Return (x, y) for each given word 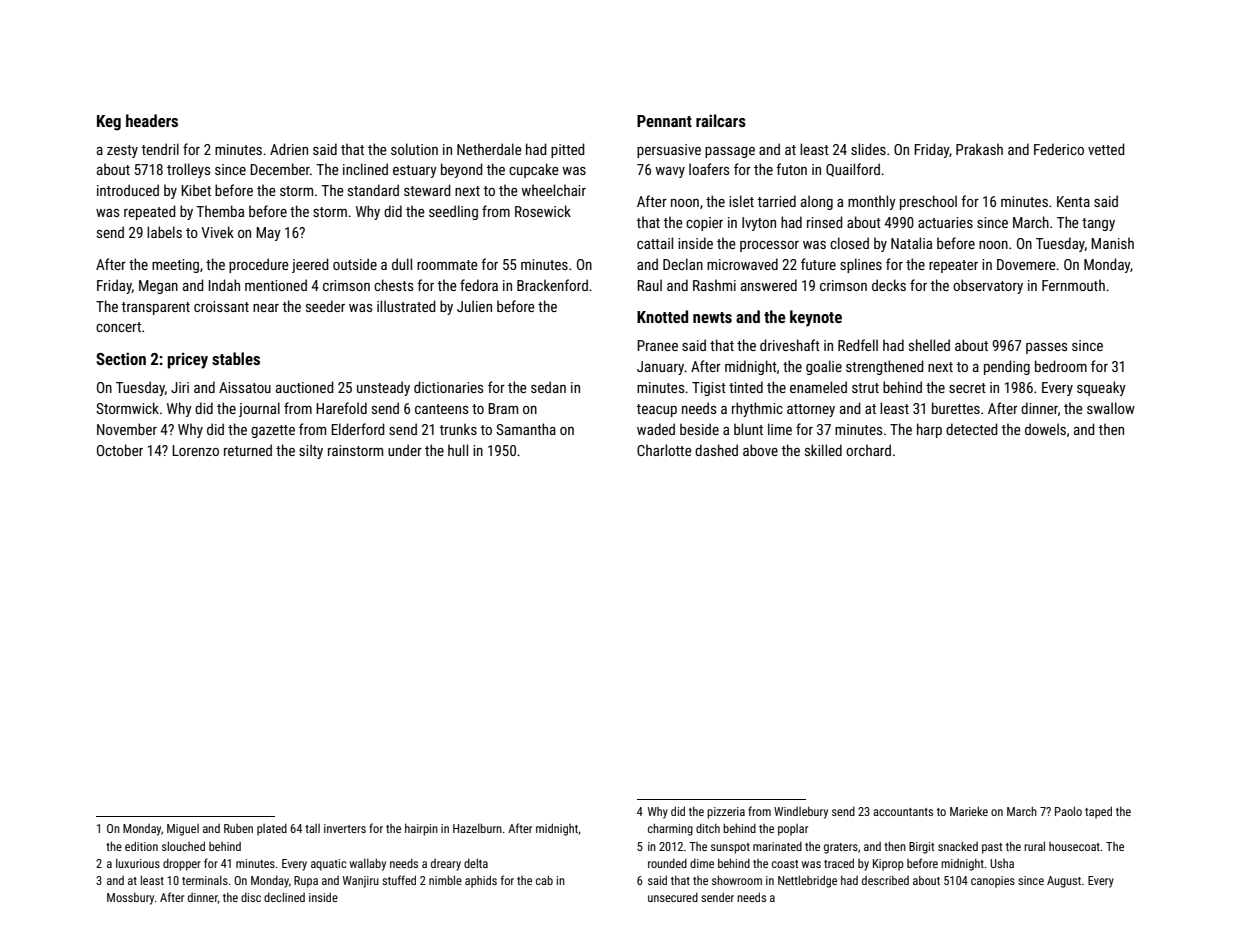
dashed (716, 450)
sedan (548, 387)
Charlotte (664, 450)
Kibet (196, 190)
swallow (1111, 408)
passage (730, 152)
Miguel (183, 830)
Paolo (1068, 811)
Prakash (979, 149)
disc (251, 897)
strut (865, 388)
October (120, 450)
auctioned (305, 387)
